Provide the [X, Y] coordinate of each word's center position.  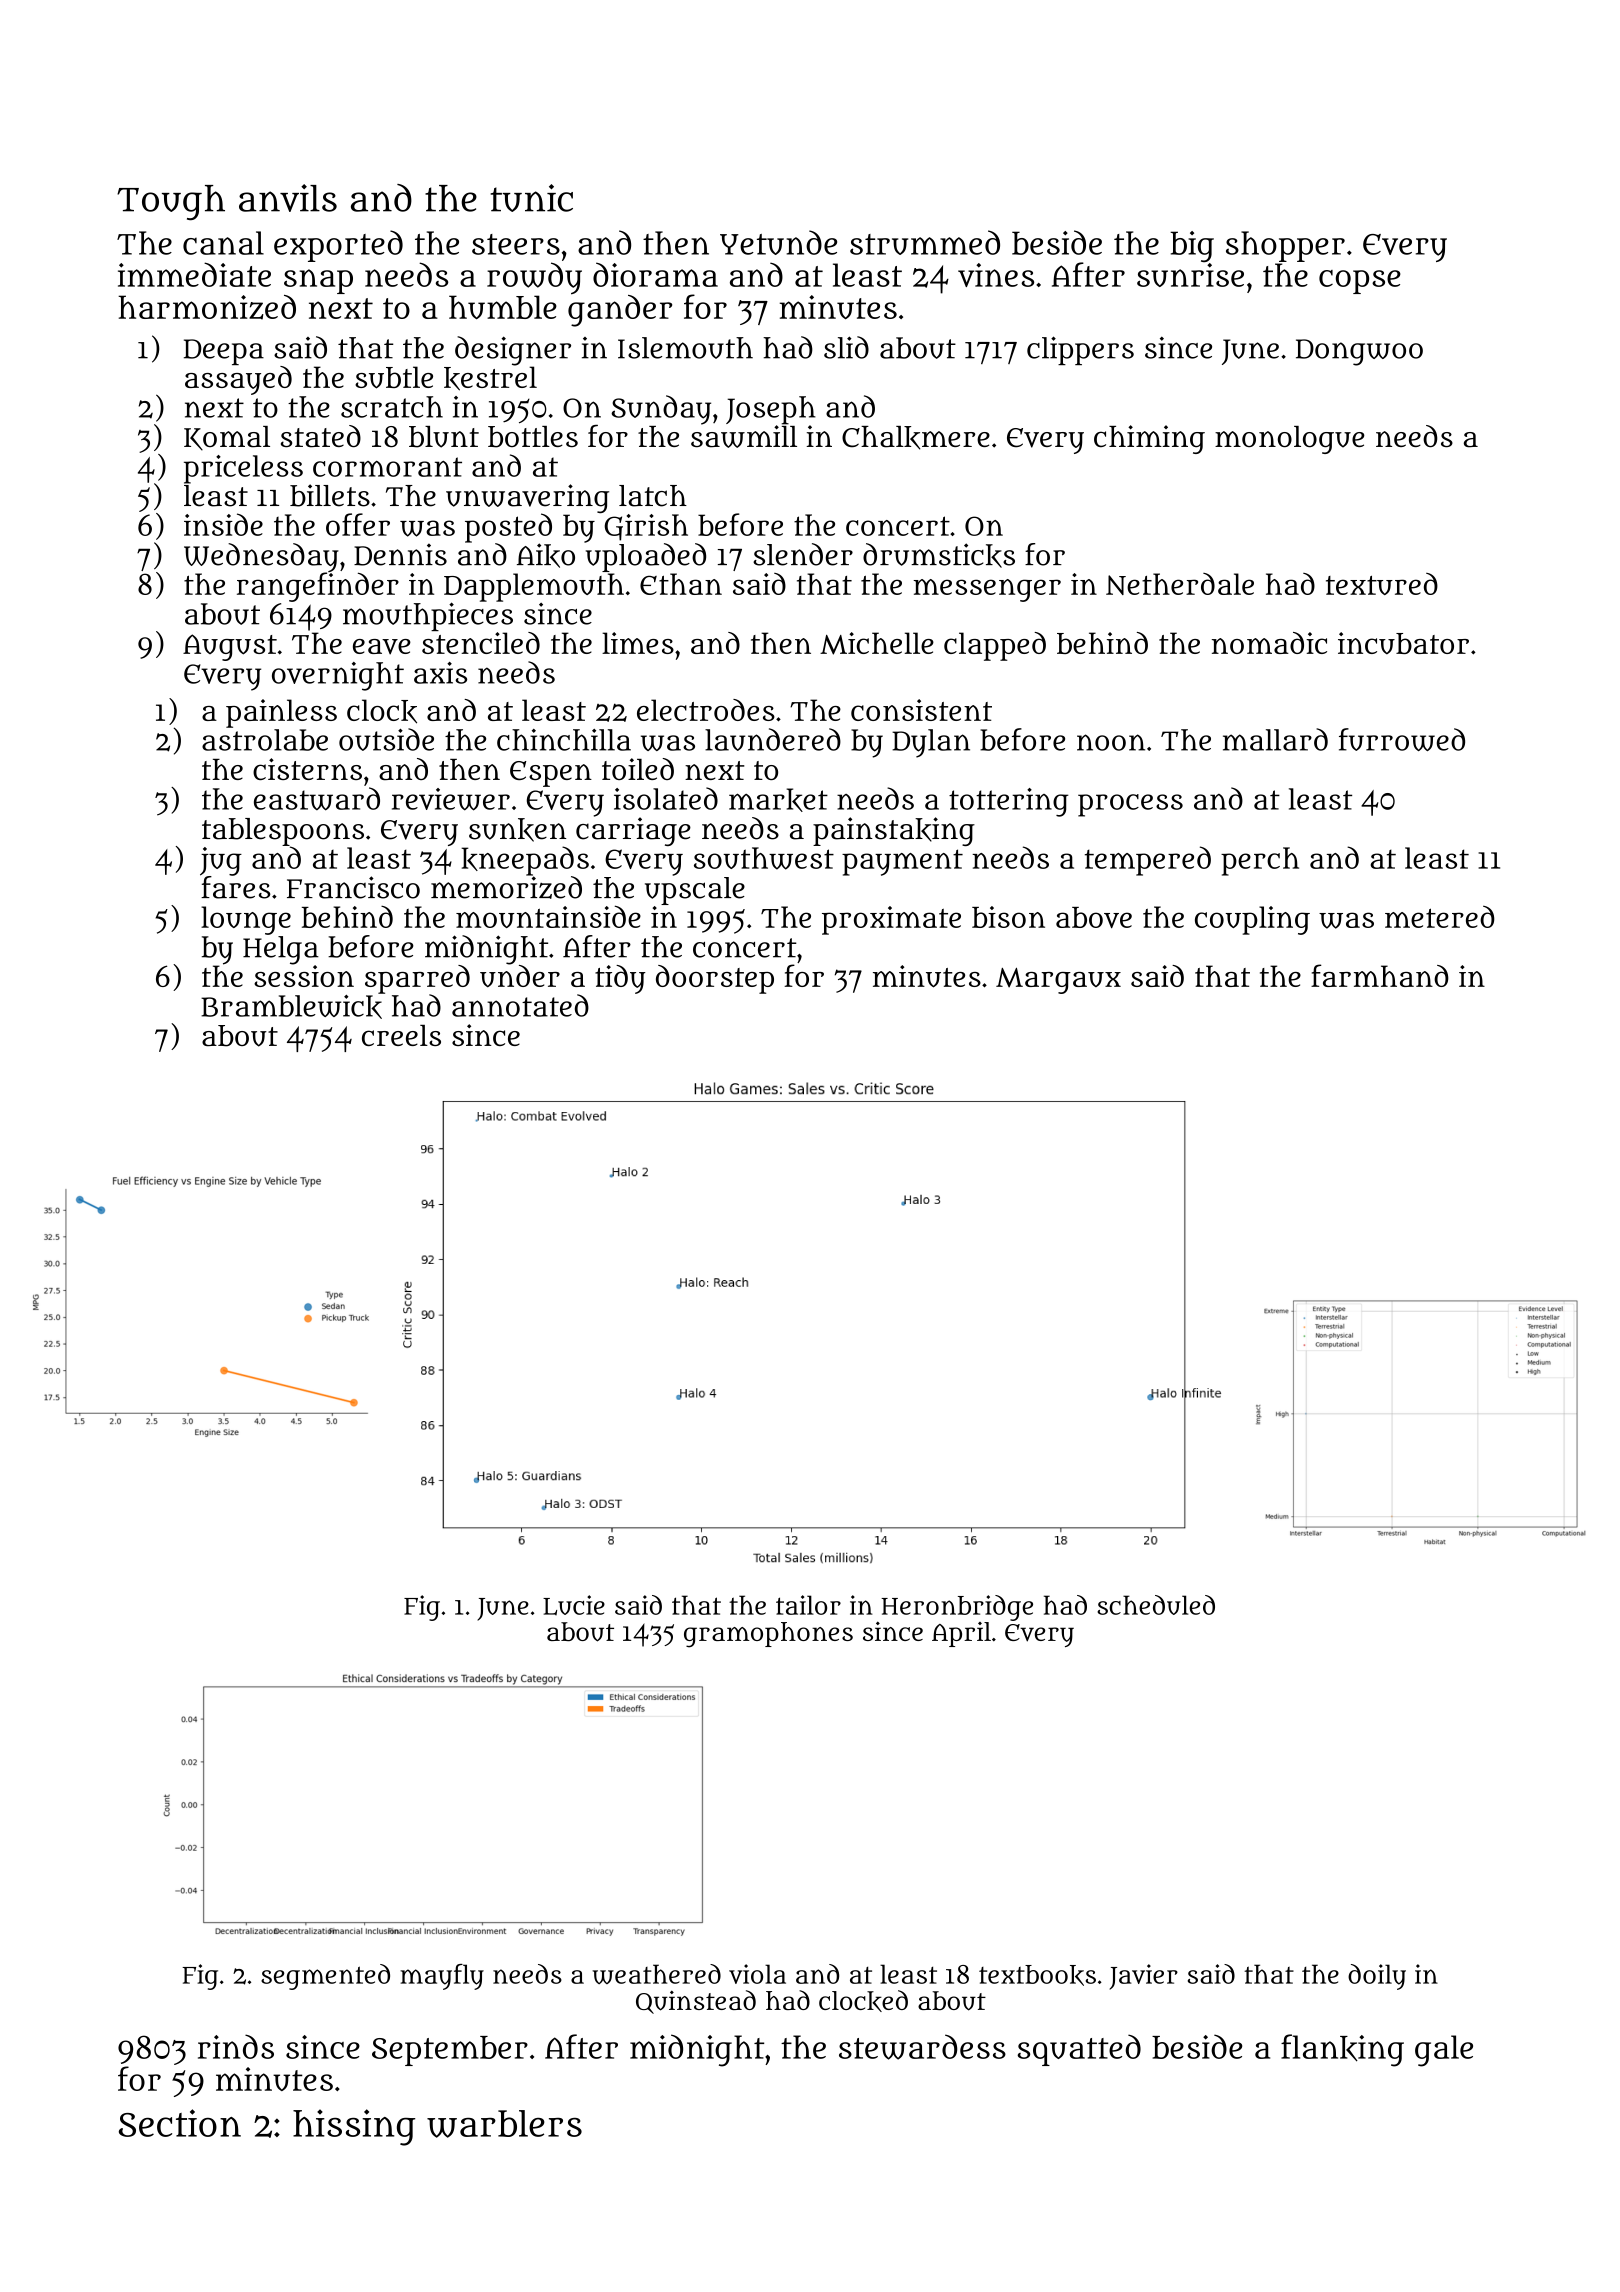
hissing [354, 2127]
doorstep [715, 979]
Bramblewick [291, 1007]
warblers [504, 2124]
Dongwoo [1359, 352]
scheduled [1156, 1605]
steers [516, 244]
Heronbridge [957, 1608]
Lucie [574, 1605]
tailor [808, 1605]
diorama [655, 274]
